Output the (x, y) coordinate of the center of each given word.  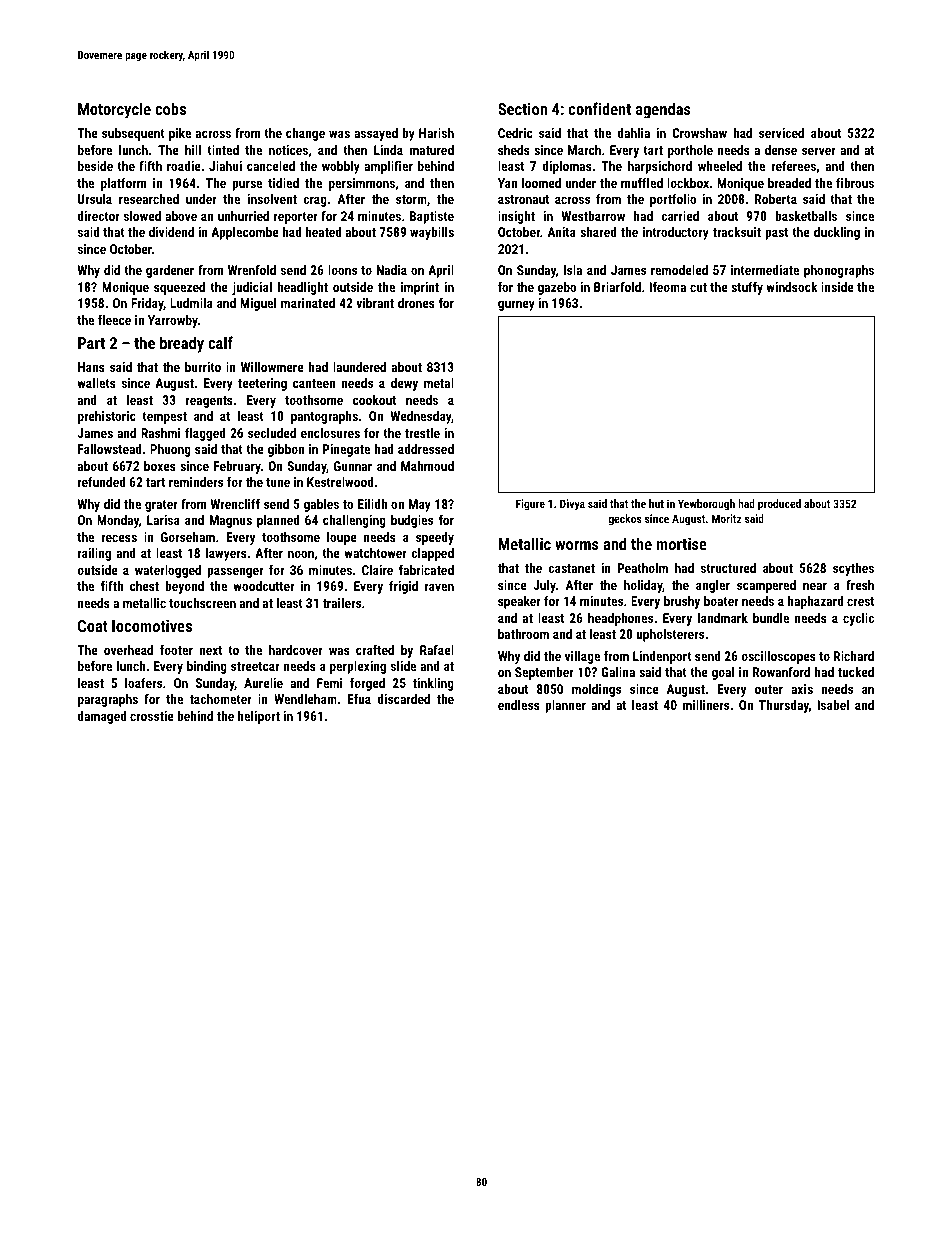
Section (522, 109)
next (210, 650)
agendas (663, 110)
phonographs (839, 271)
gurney (516, 305)
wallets (96, 383)
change (305, 134)
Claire (377, 570)
